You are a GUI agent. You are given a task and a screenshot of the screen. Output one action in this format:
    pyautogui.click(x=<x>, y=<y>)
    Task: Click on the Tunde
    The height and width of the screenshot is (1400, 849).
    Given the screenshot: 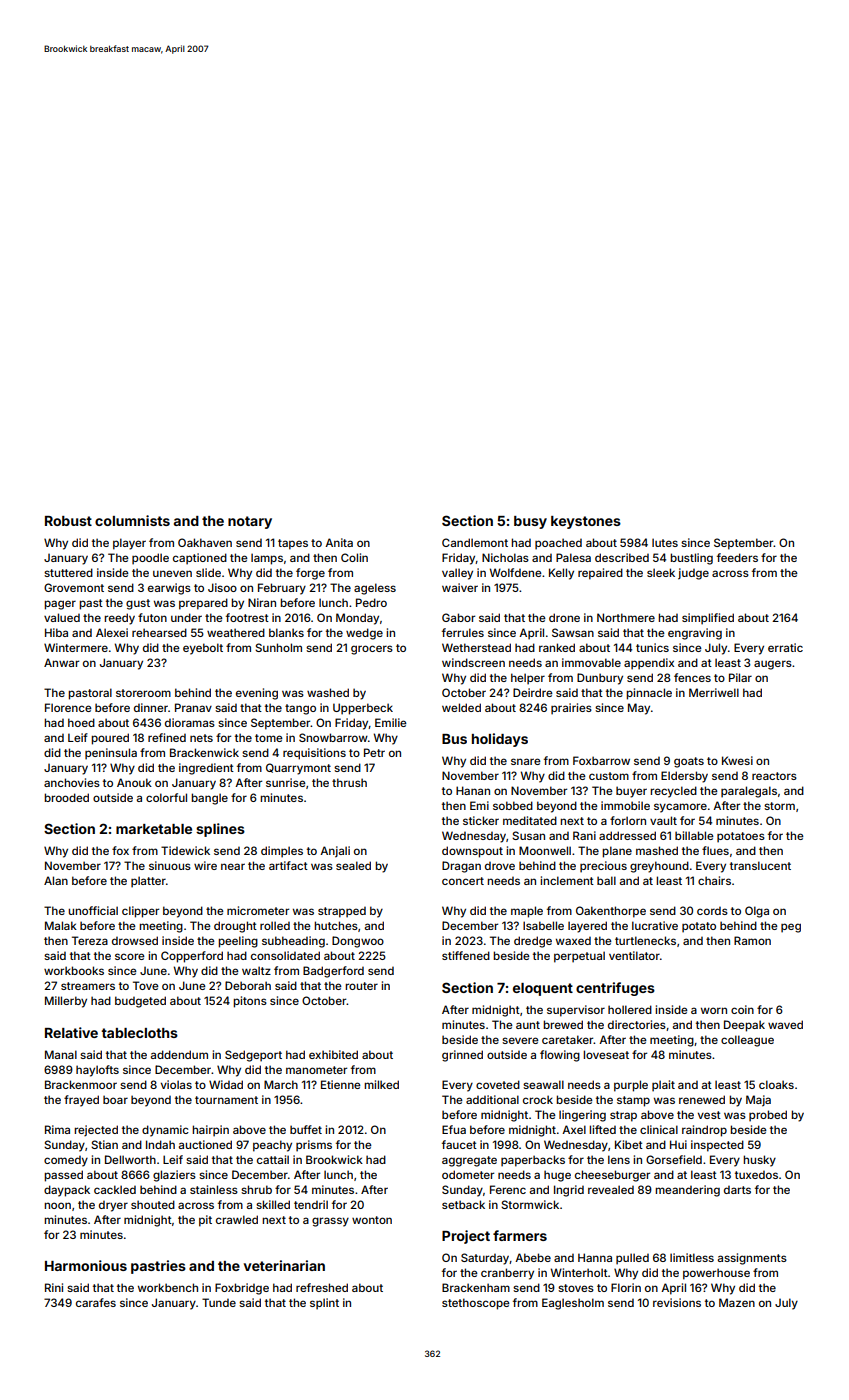 What is the action you would take?
    pyautogui.click(x=219, y=1302)
